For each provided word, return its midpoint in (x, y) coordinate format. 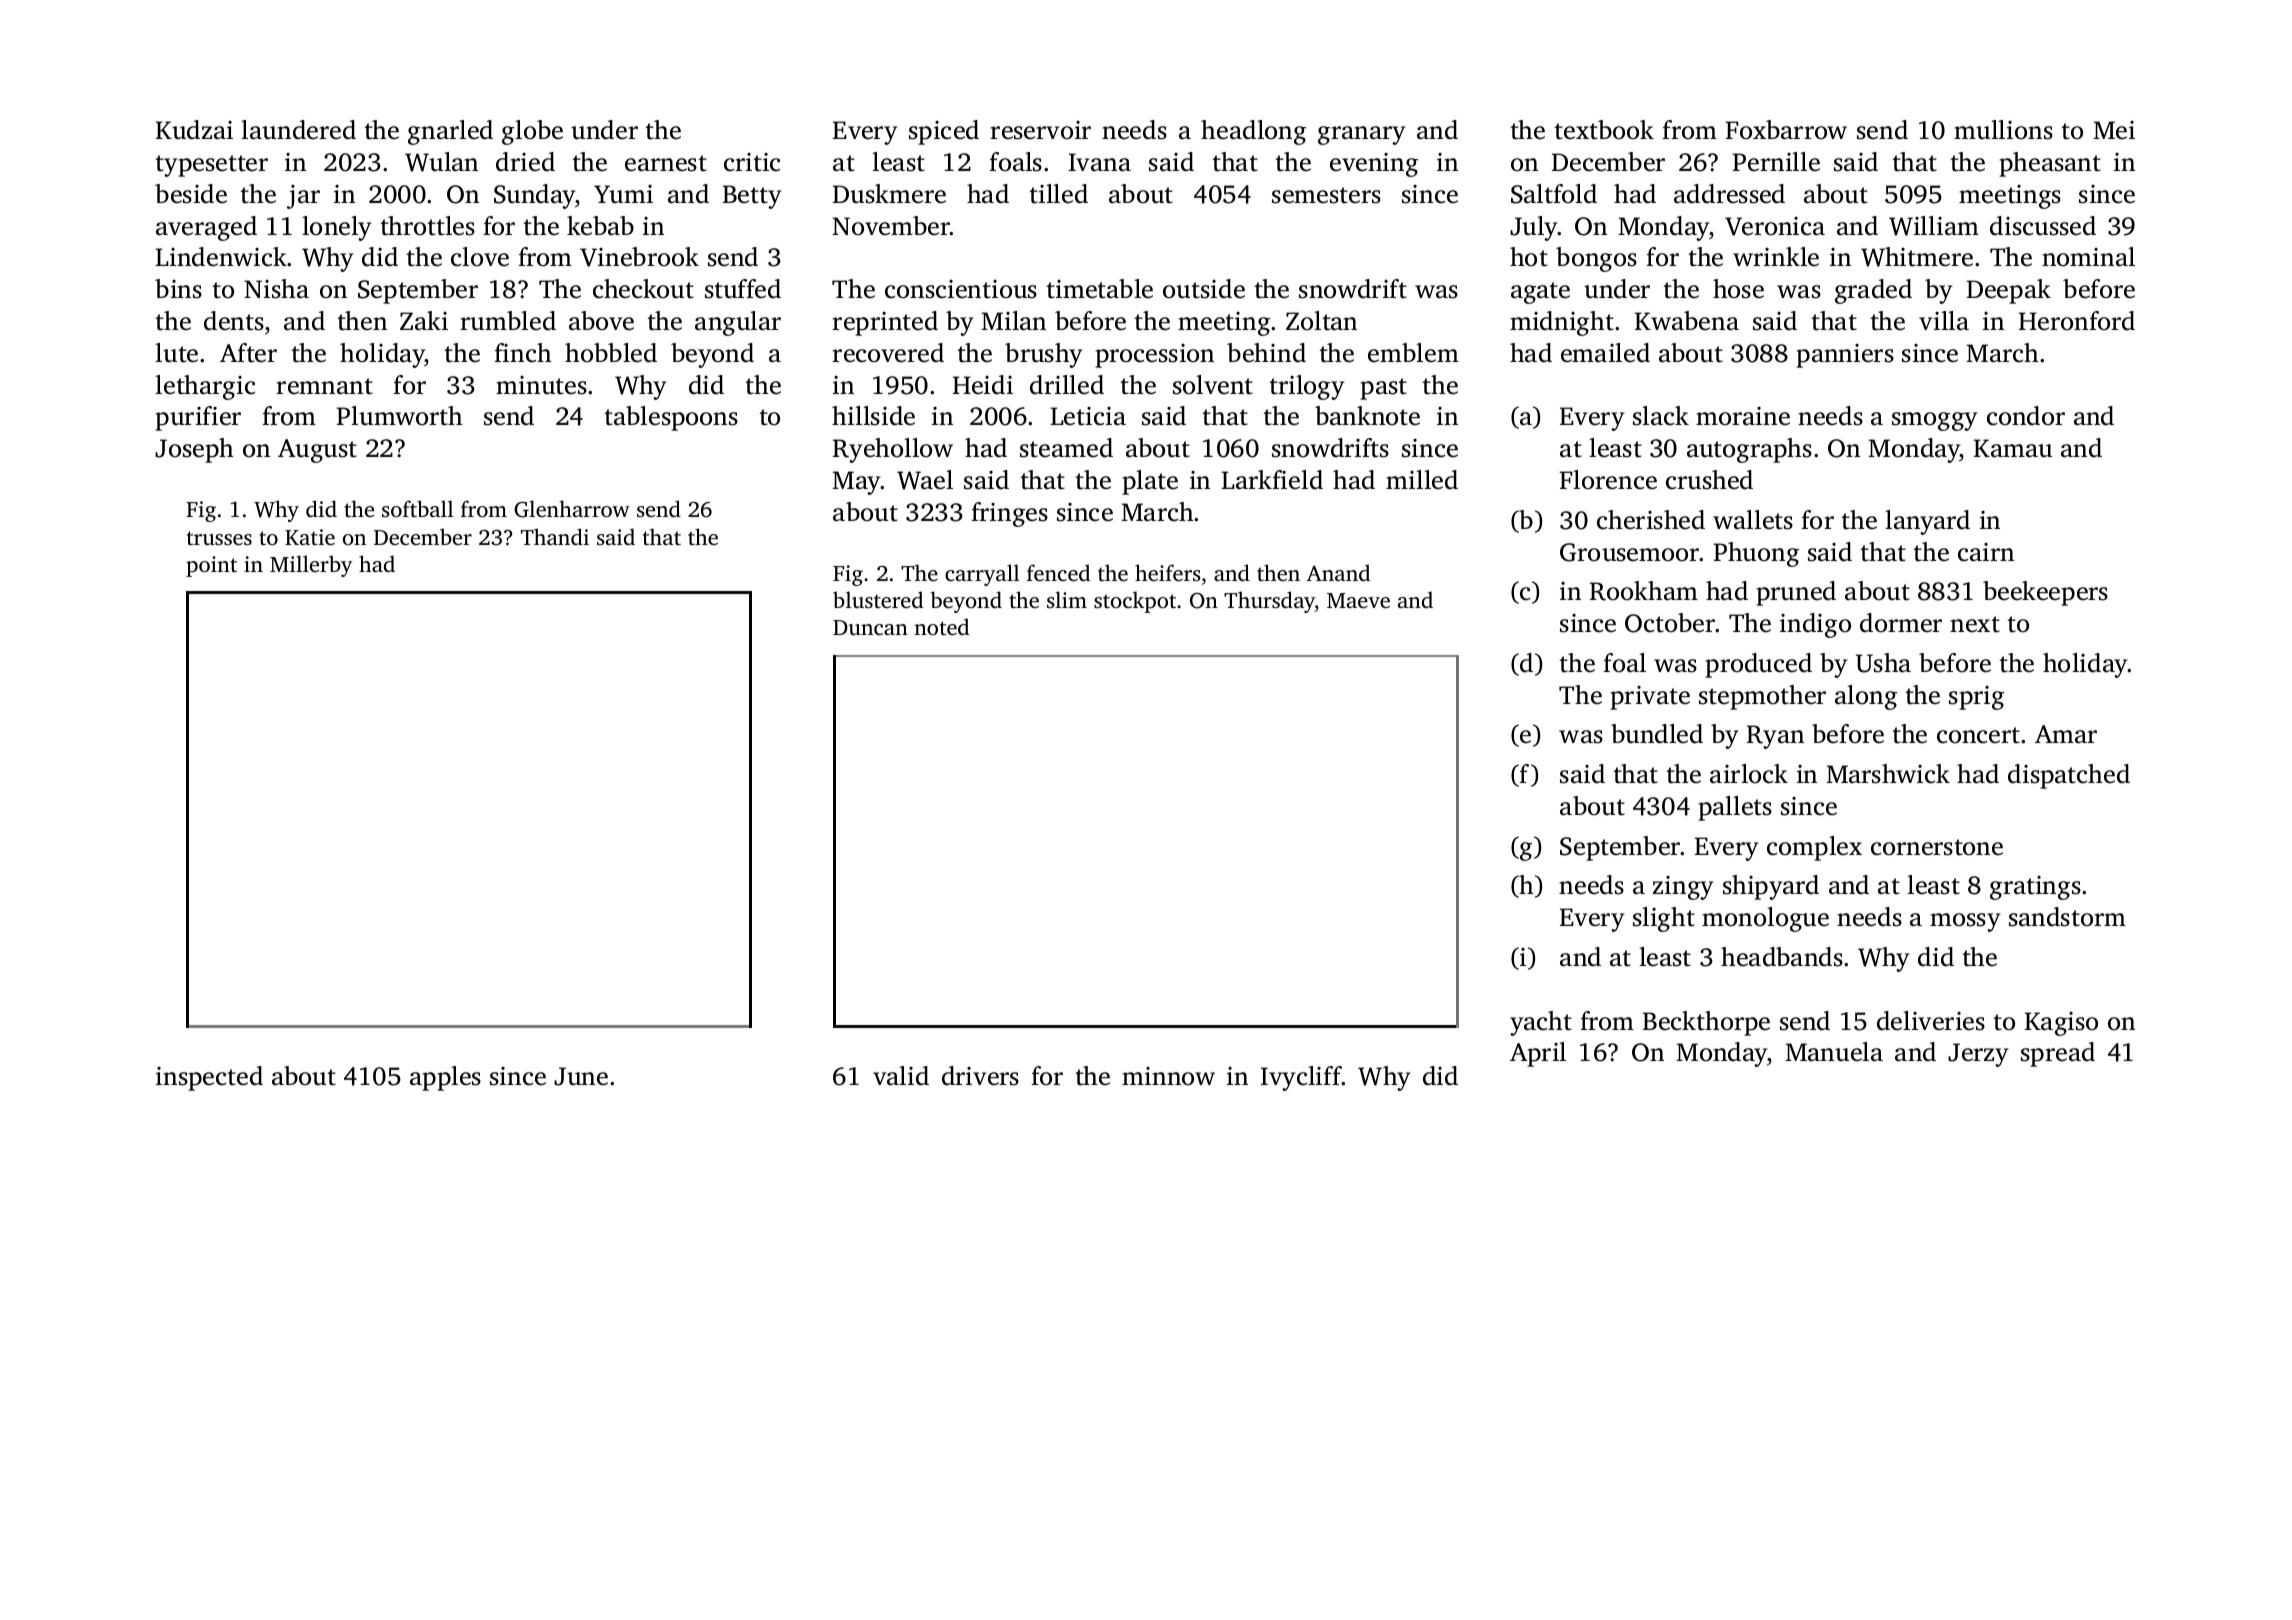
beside (191, 194)
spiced (944, 132)
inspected (209, 1078)
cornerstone (1937, 847)
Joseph (194, 450)
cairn (1986, 552)
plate (1150, 482)
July (1534, 228)
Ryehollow (893, 450)
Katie (310, 537)
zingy (1683, 888)
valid (901, 1076)
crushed (1709, 480)
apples (445, 1078)
